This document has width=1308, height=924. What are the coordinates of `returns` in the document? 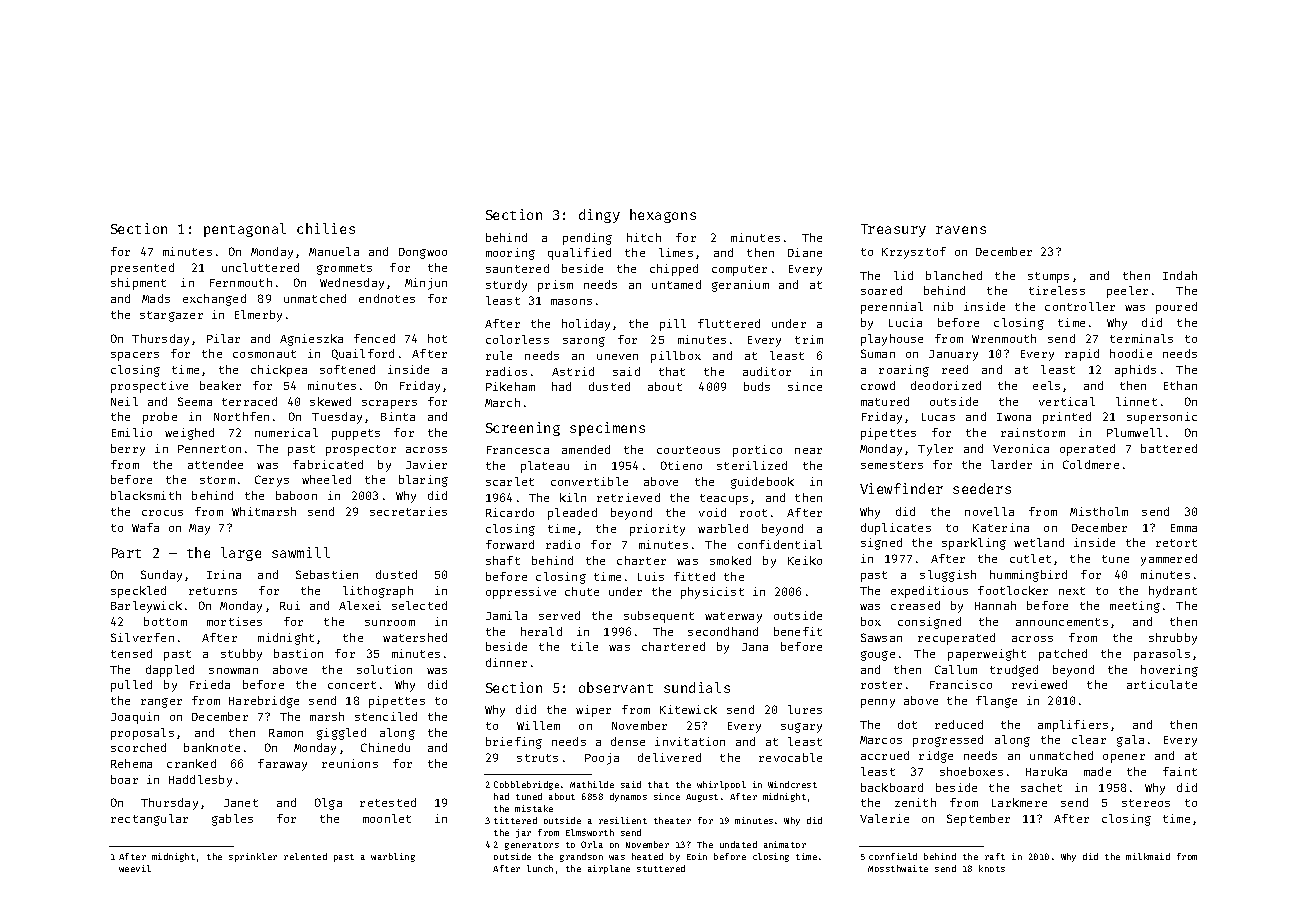 It's located at (213, 591).
